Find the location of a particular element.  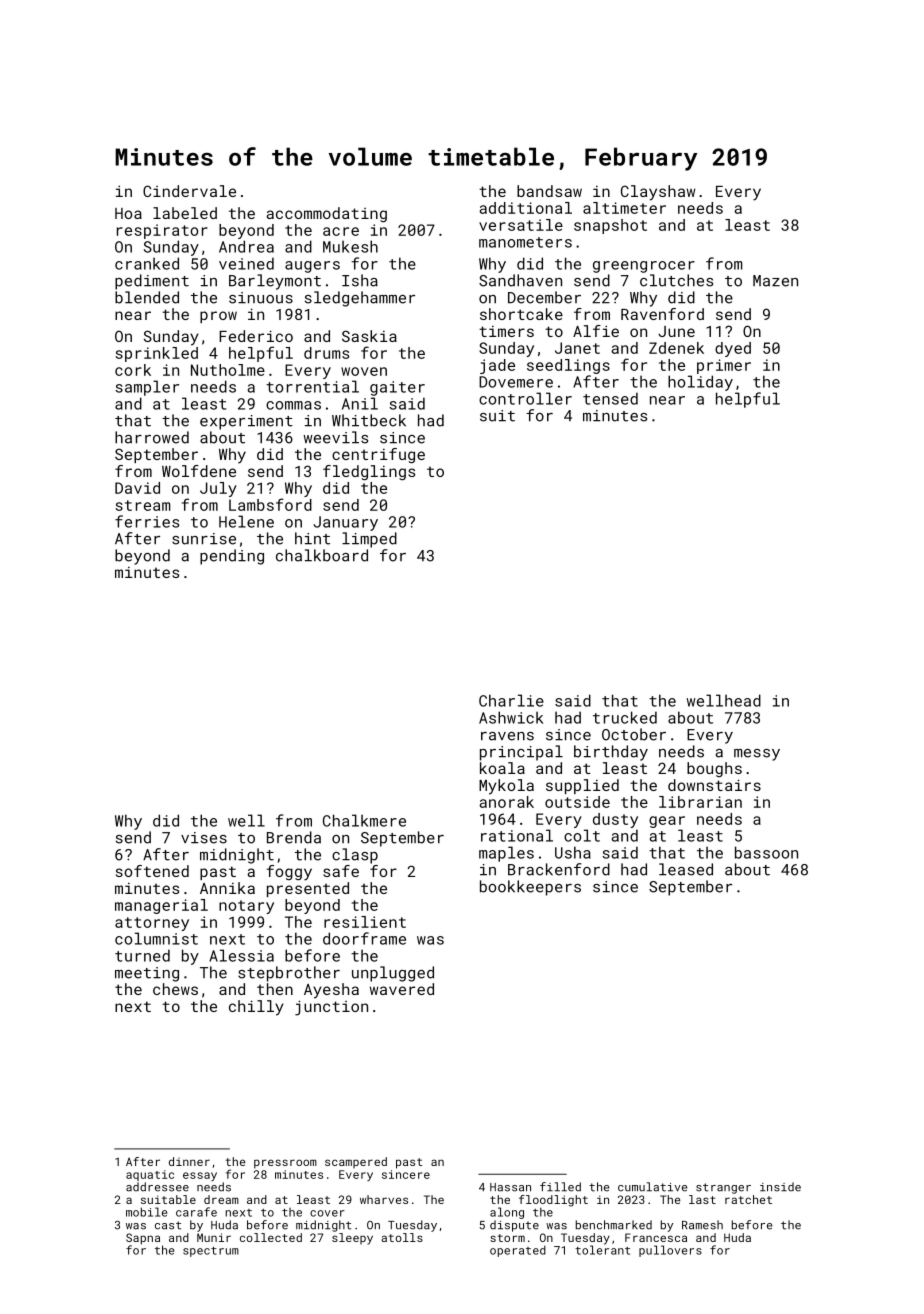

messy is located at coordinates (757, 755).
